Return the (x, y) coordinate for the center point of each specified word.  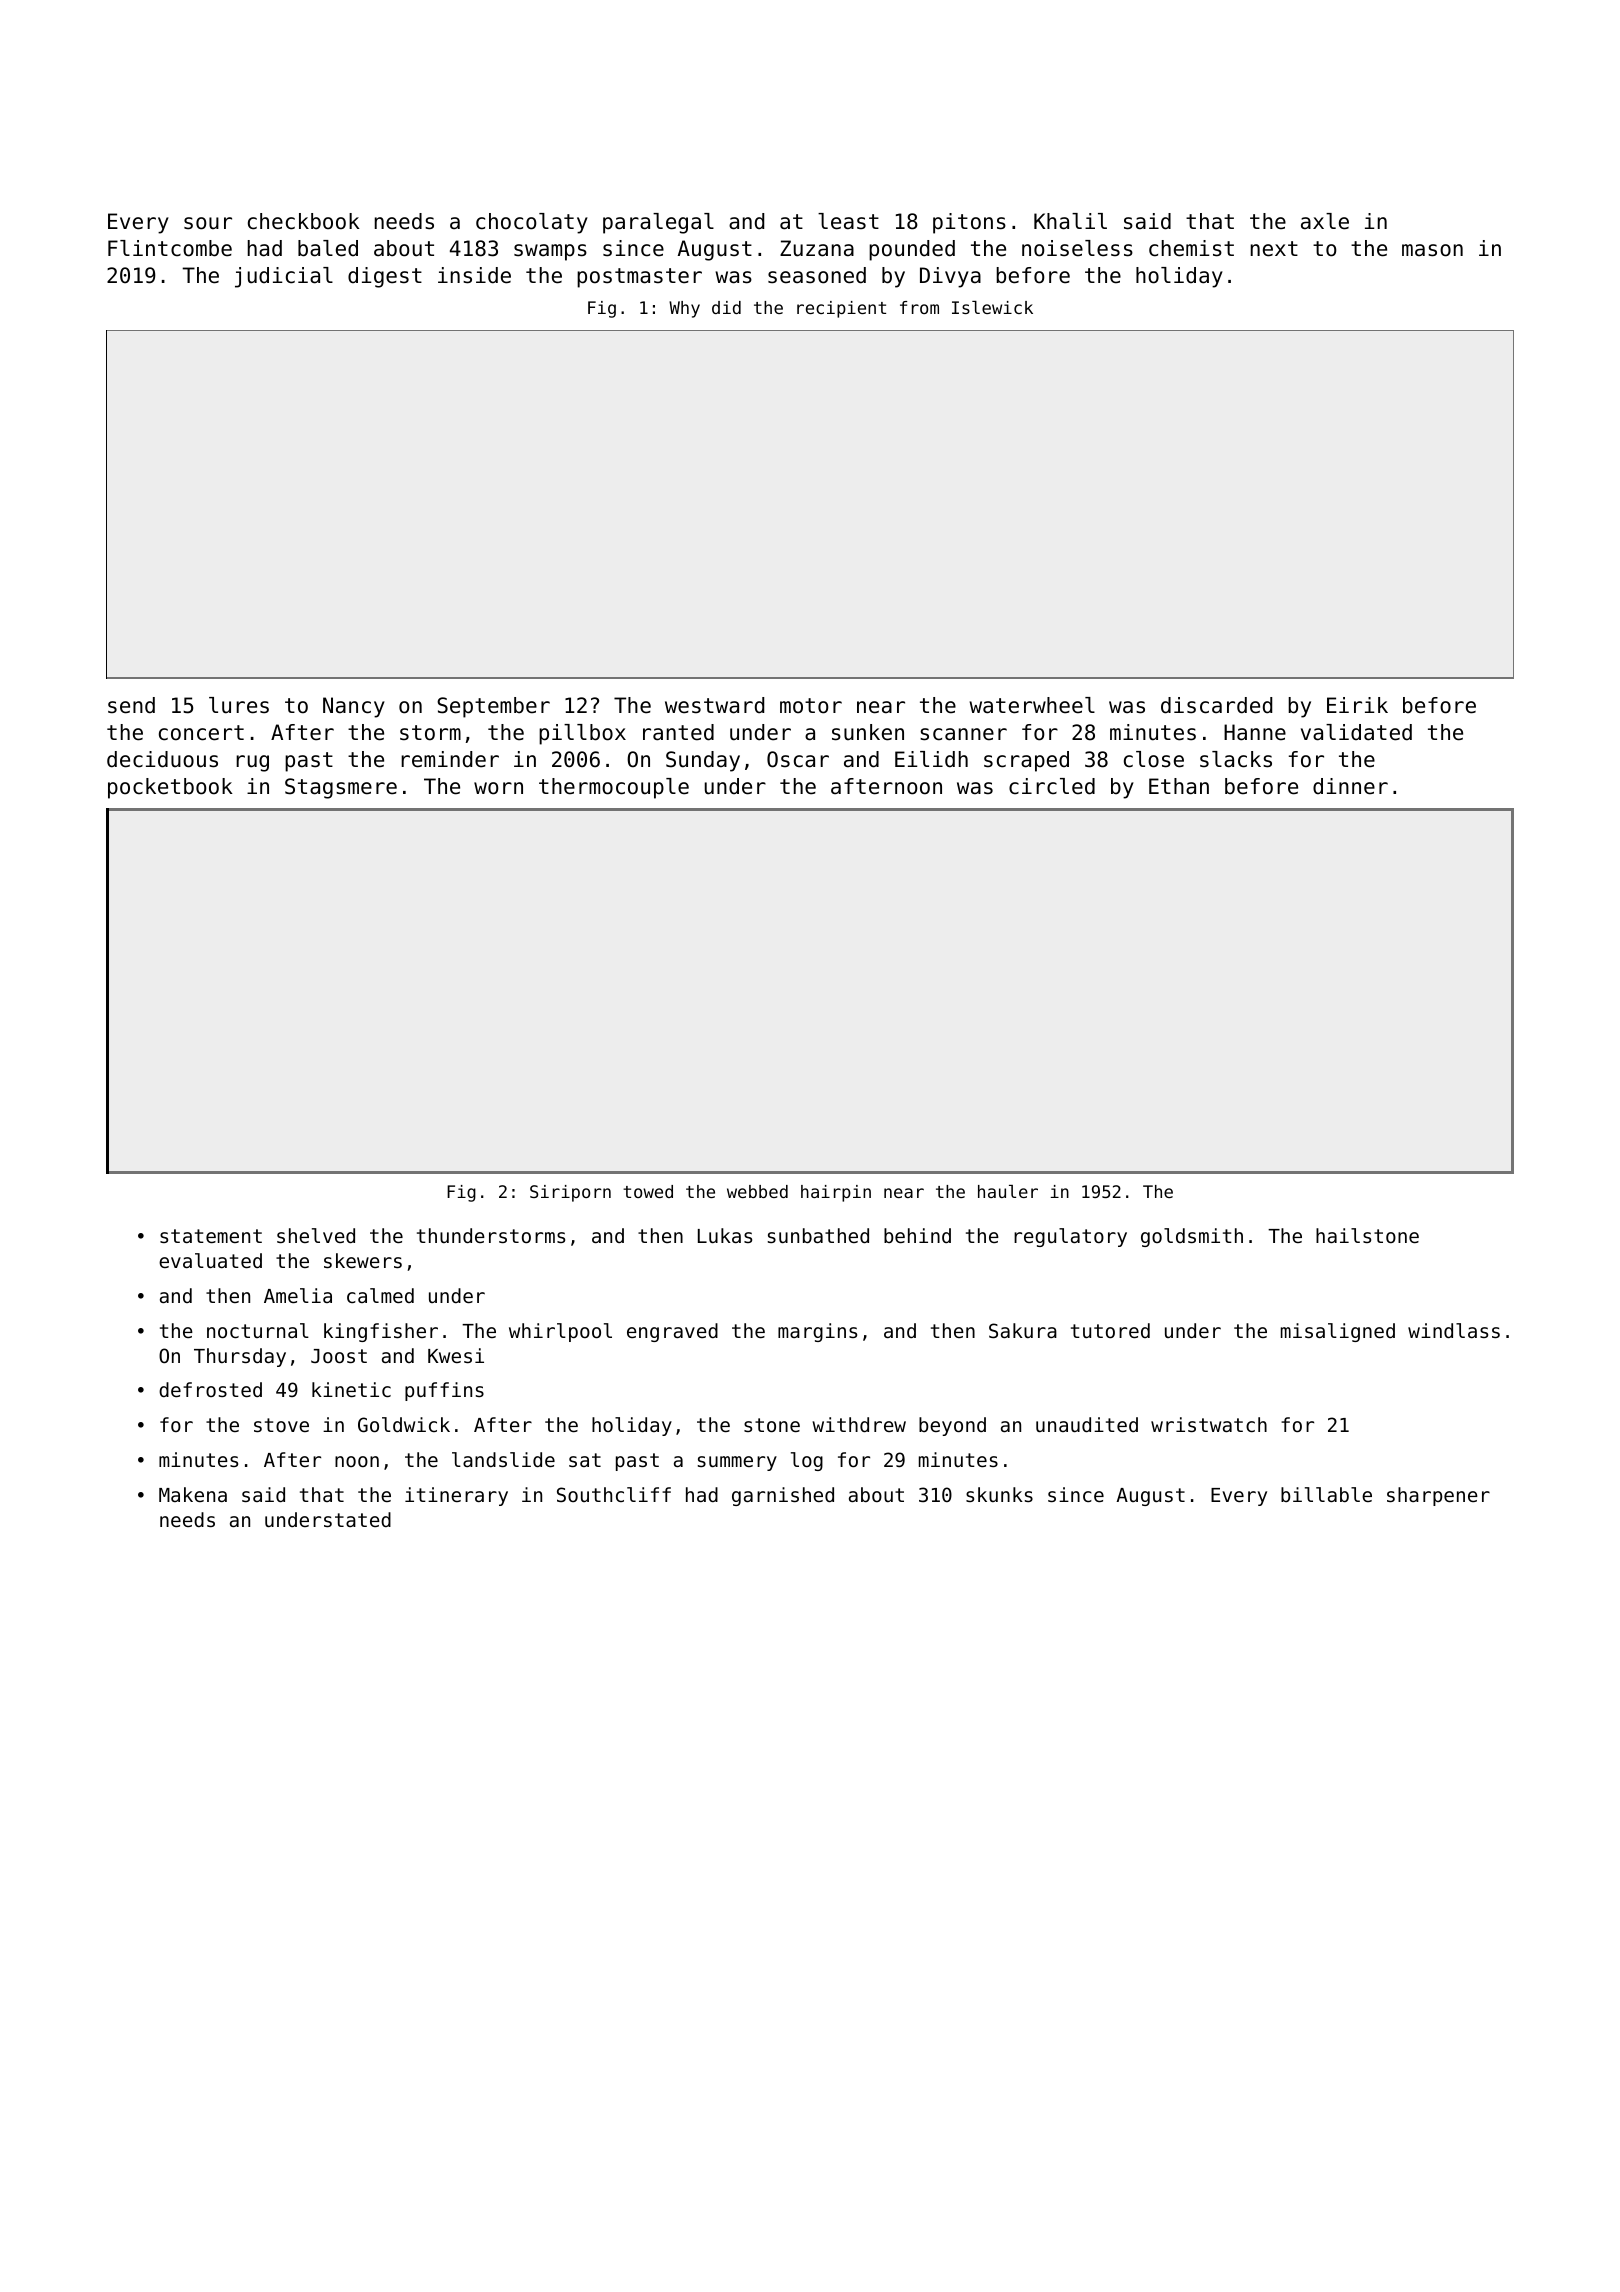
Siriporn (570, 1193)
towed (648, 1191)
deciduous (162, 759)
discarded (1216, 705)
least (848, 221)
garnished (783, 1496)
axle (1325, 221)
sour (208, 223)
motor (811, 706)
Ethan (1179, 786)
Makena (193, 1494)
